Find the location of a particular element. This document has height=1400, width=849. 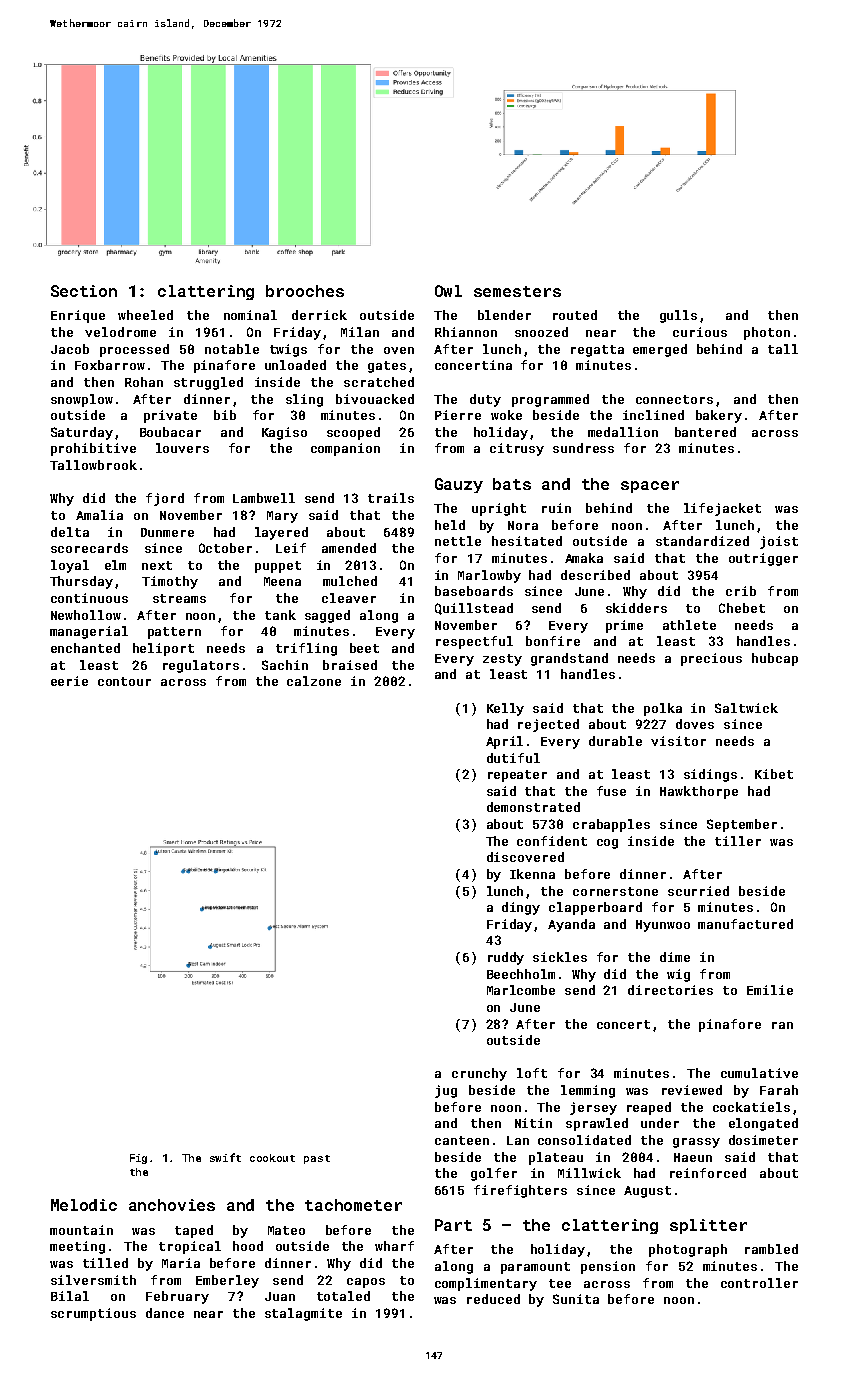

routed is located at coordinates (575, 315).
